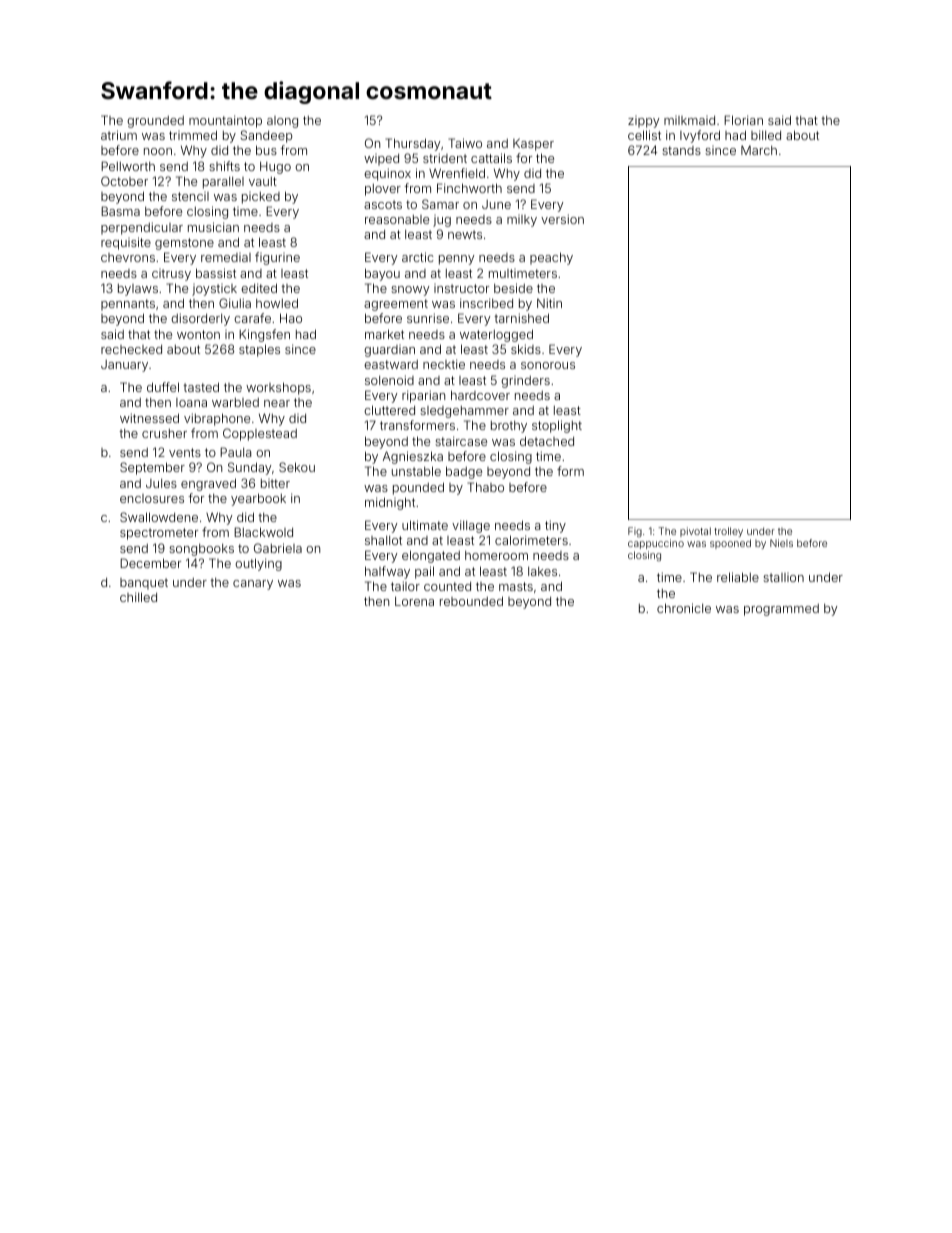  What do you see at coordinates (781, 543) in the screenshot?
I see `Niels` at bounding box center [781, 543].
